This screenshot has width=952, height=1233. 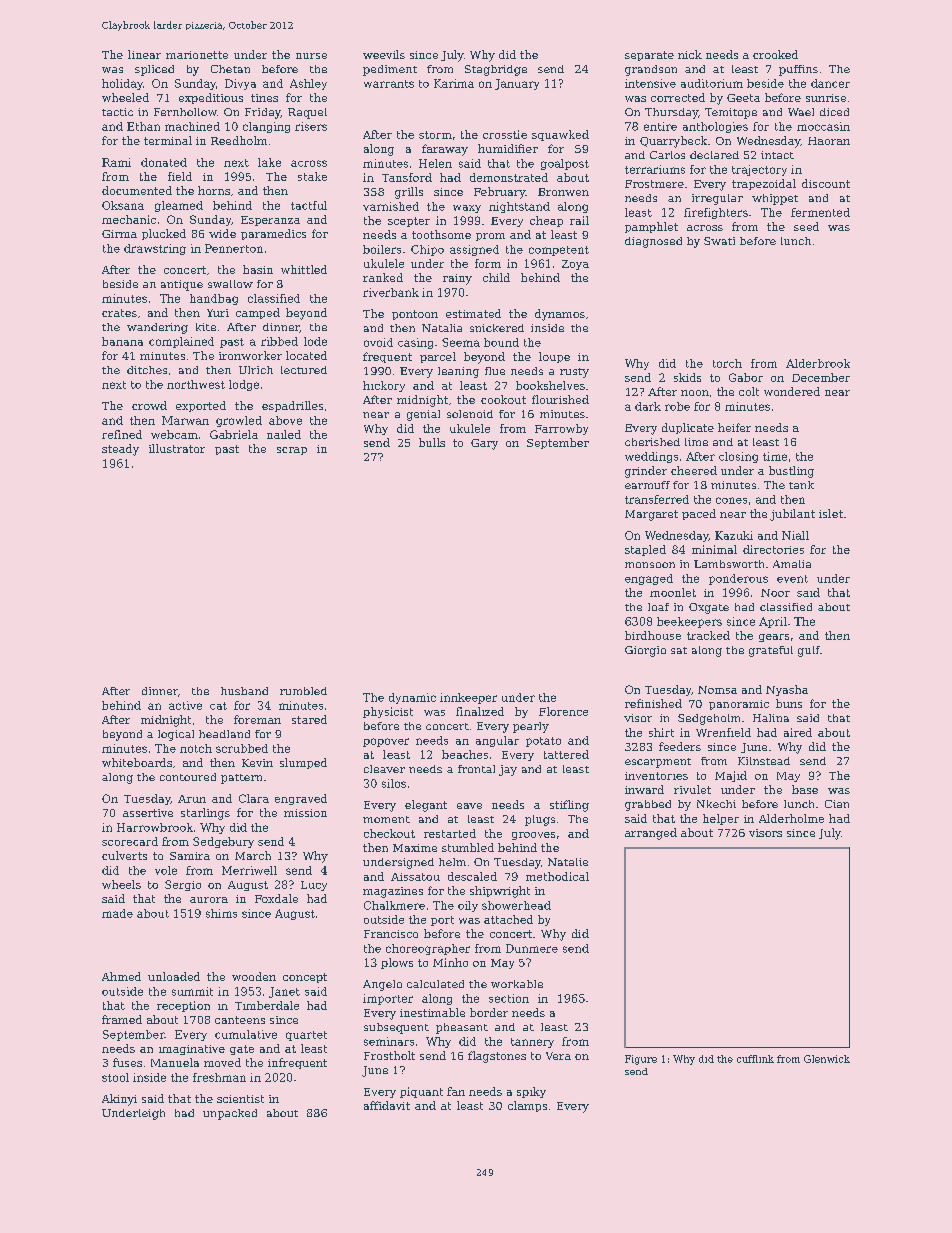 What do you see at coordinates (174, 976) in the screenshot?
I see `unloaded` at bounding box center [174, 976].
